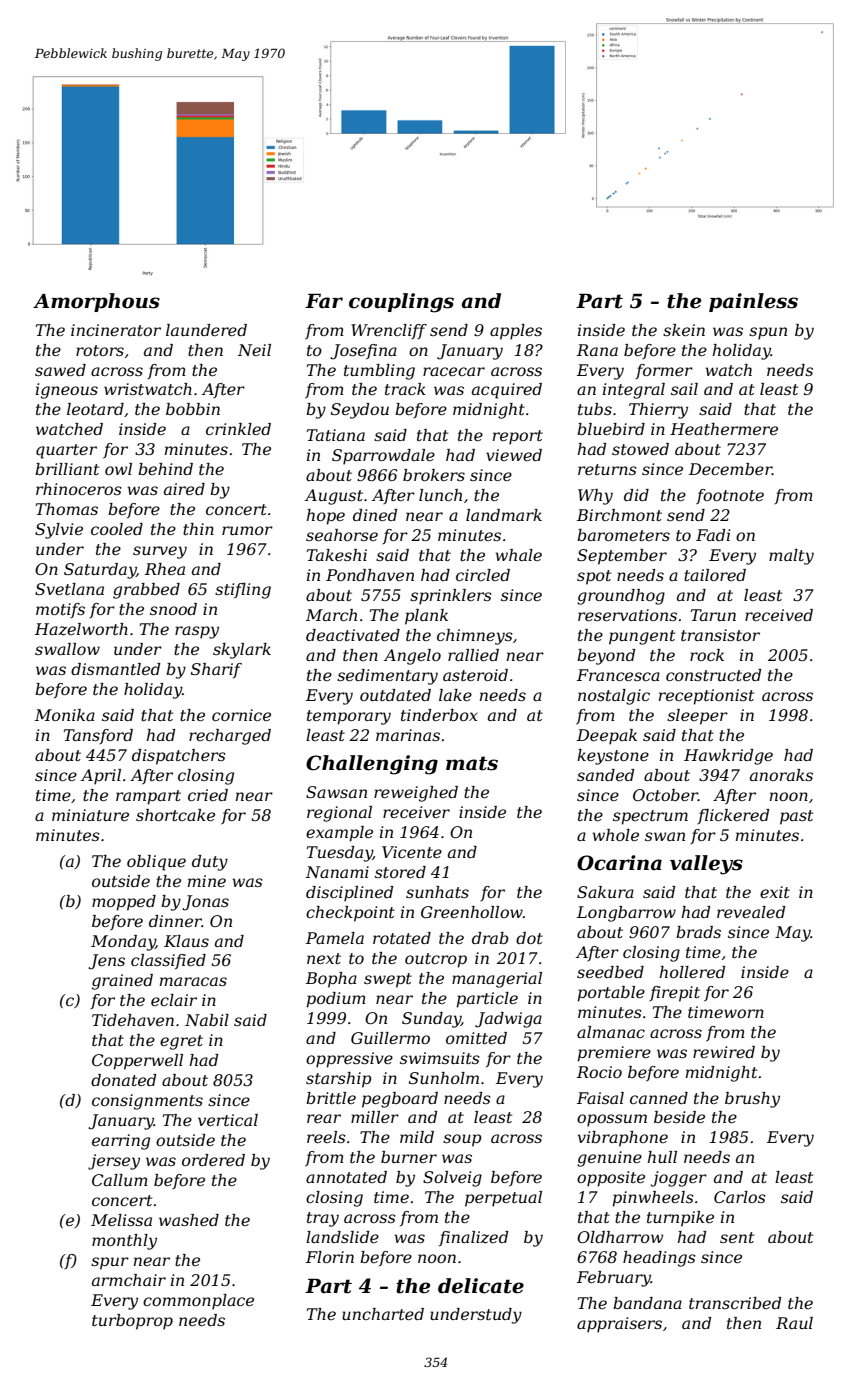  What do you see at coordinates (117, 529) in the document?
I see `cooled` at bounding box center [117, 529].
